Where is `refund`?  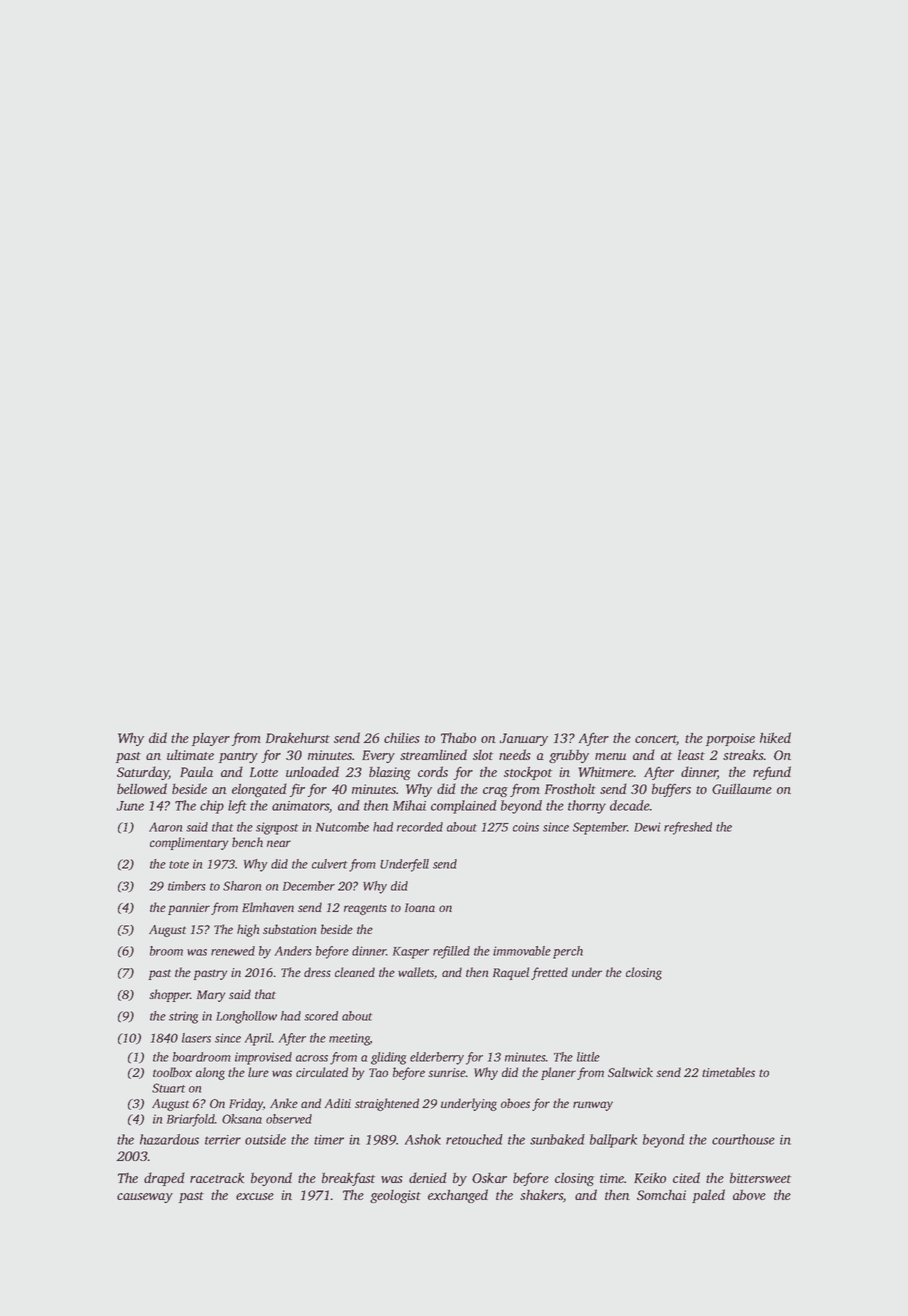
refund is located at coordinates (772, 773).
